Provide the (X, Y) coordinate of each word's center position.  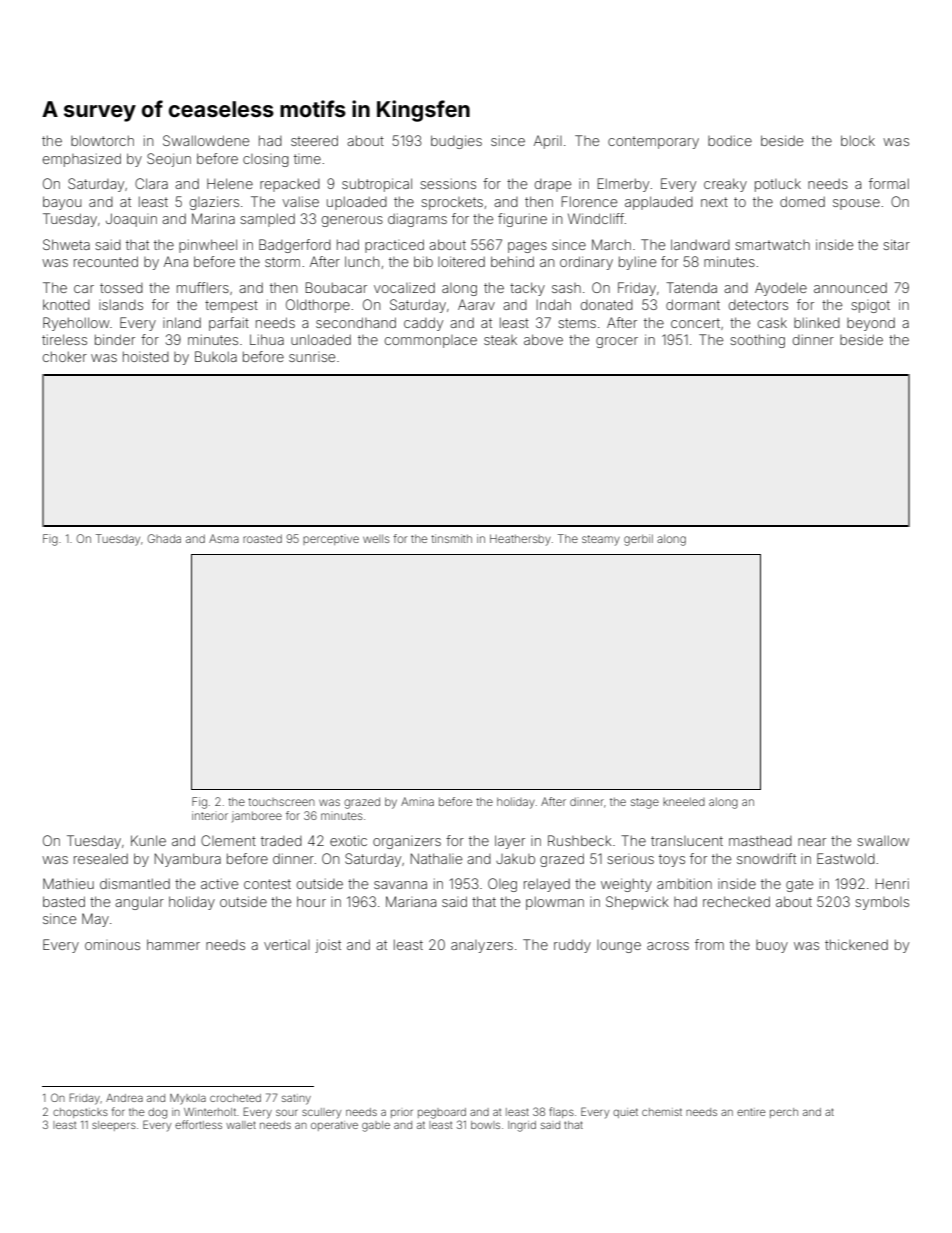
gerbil (638, 540)
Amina (417, 801)
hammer (173, 944)
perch (784, 1113)
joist (328, 946)
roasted (262, 538)
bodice (730, 140)
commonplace (431, 341)
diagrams (417, 220)
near (812, 842)
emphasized (82, 160)
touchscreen (281, 802)
